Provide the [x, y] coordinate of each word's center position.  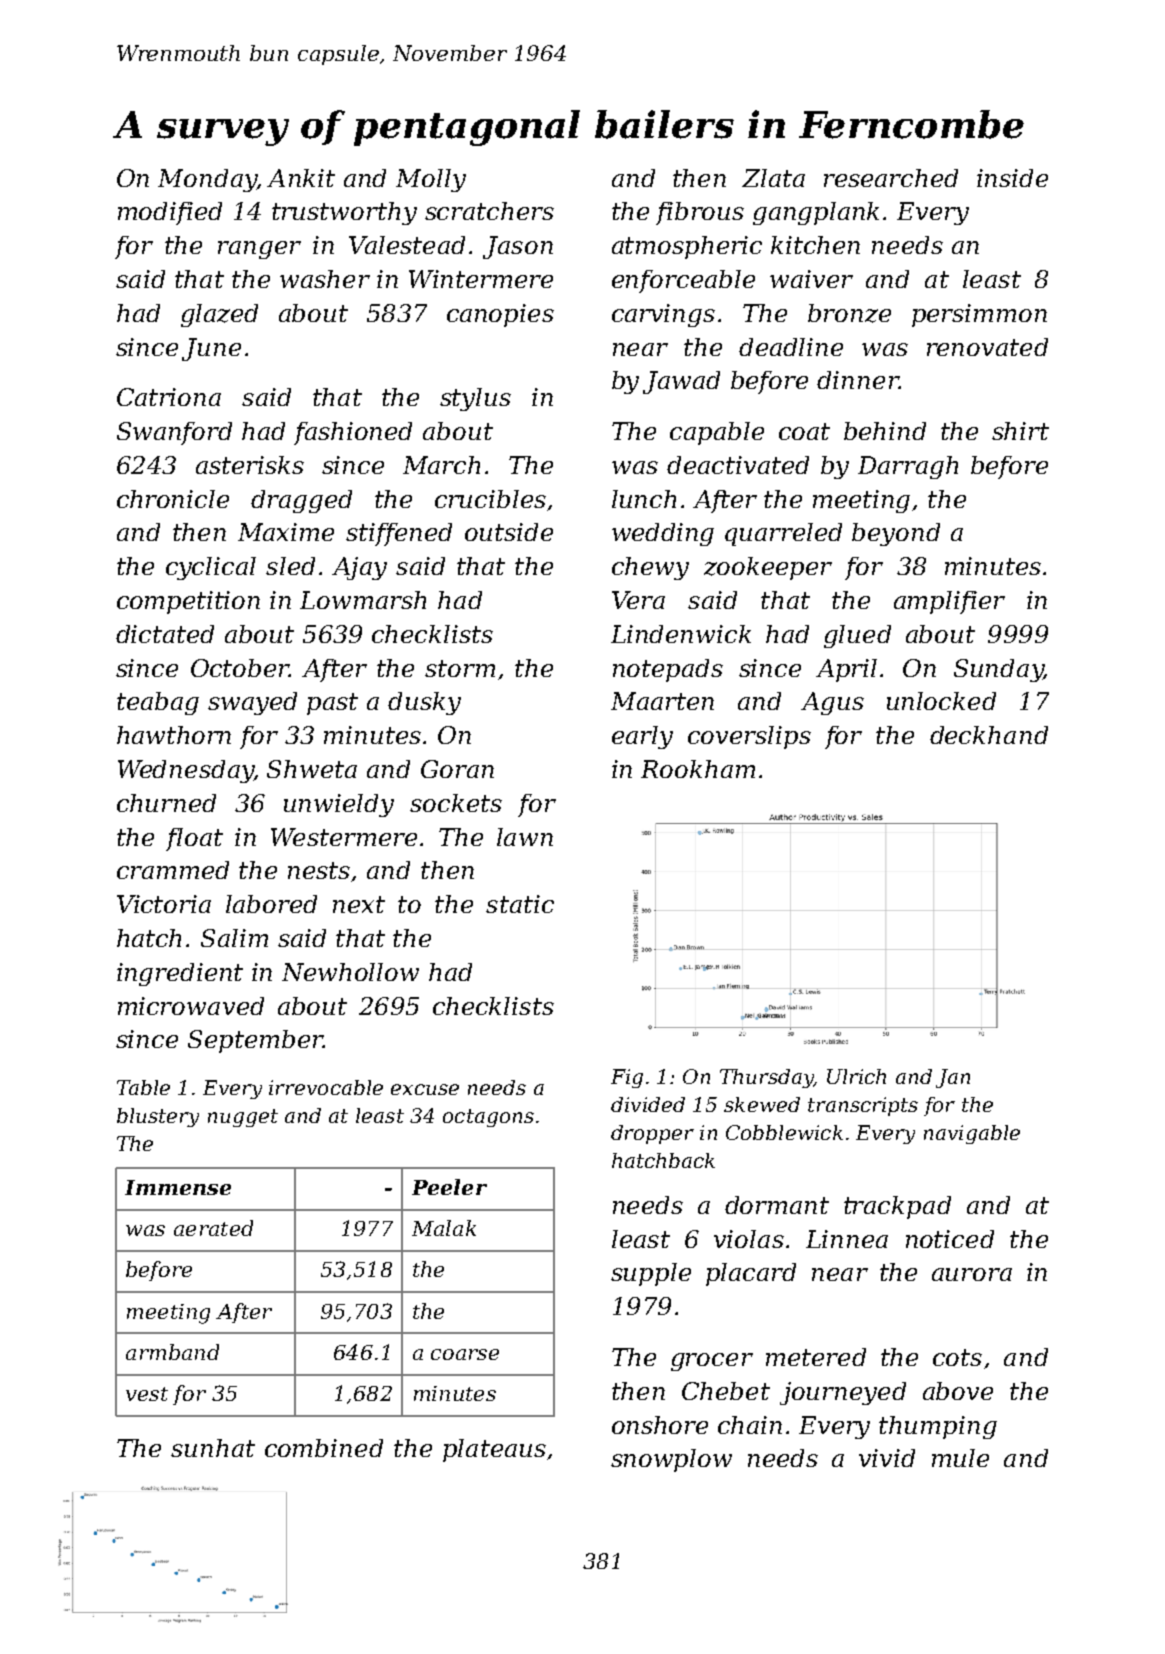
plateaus [494, 1450]
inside [1012, 178]
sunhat [213, 1448]
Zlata [773, 178]
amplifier [949, 602]
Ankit [301, 178]
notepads [668, 670]
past [332, 704]
